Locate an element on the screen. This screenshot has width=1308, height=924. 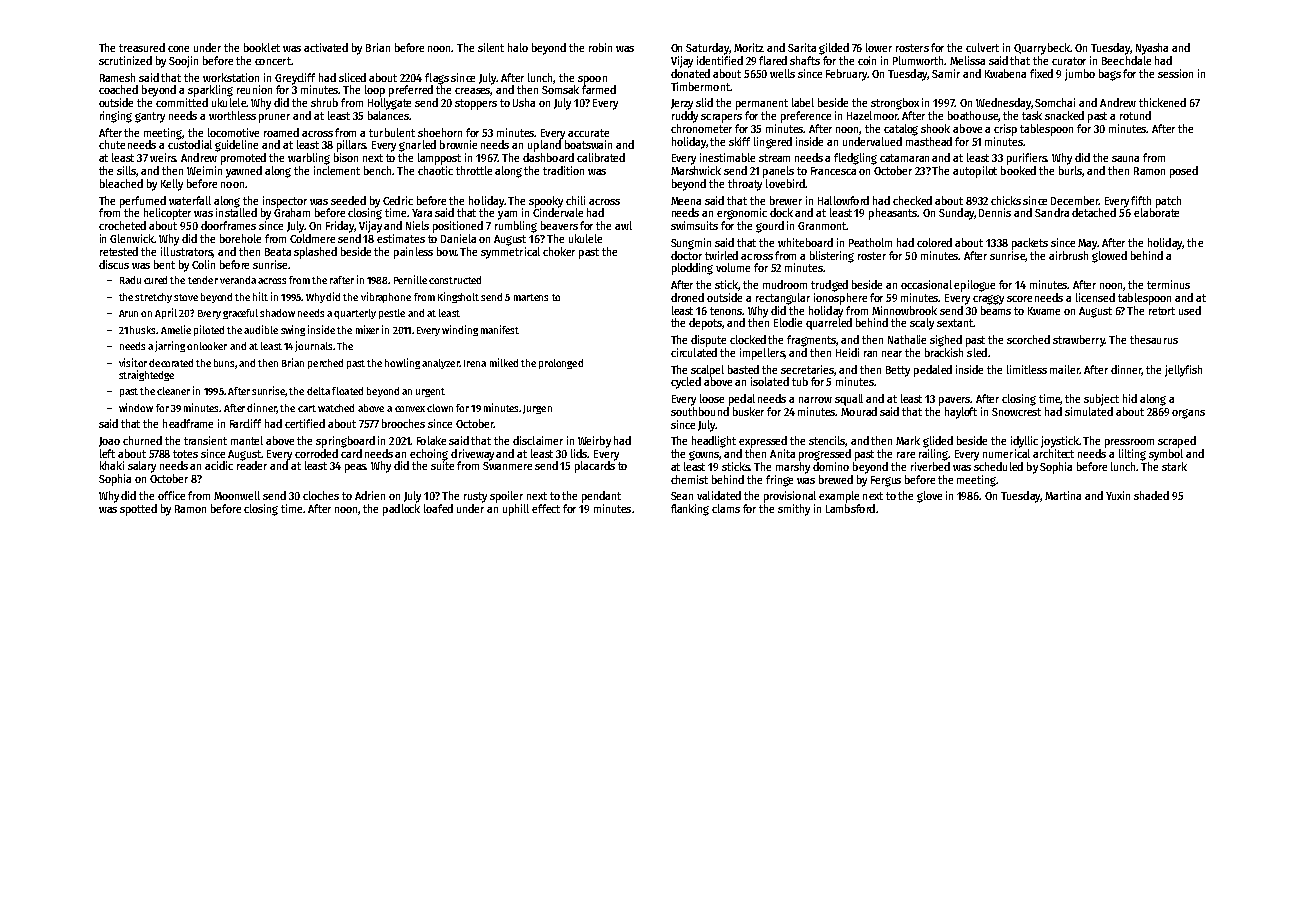
purifiers is located at coordinates (1027, 159).
